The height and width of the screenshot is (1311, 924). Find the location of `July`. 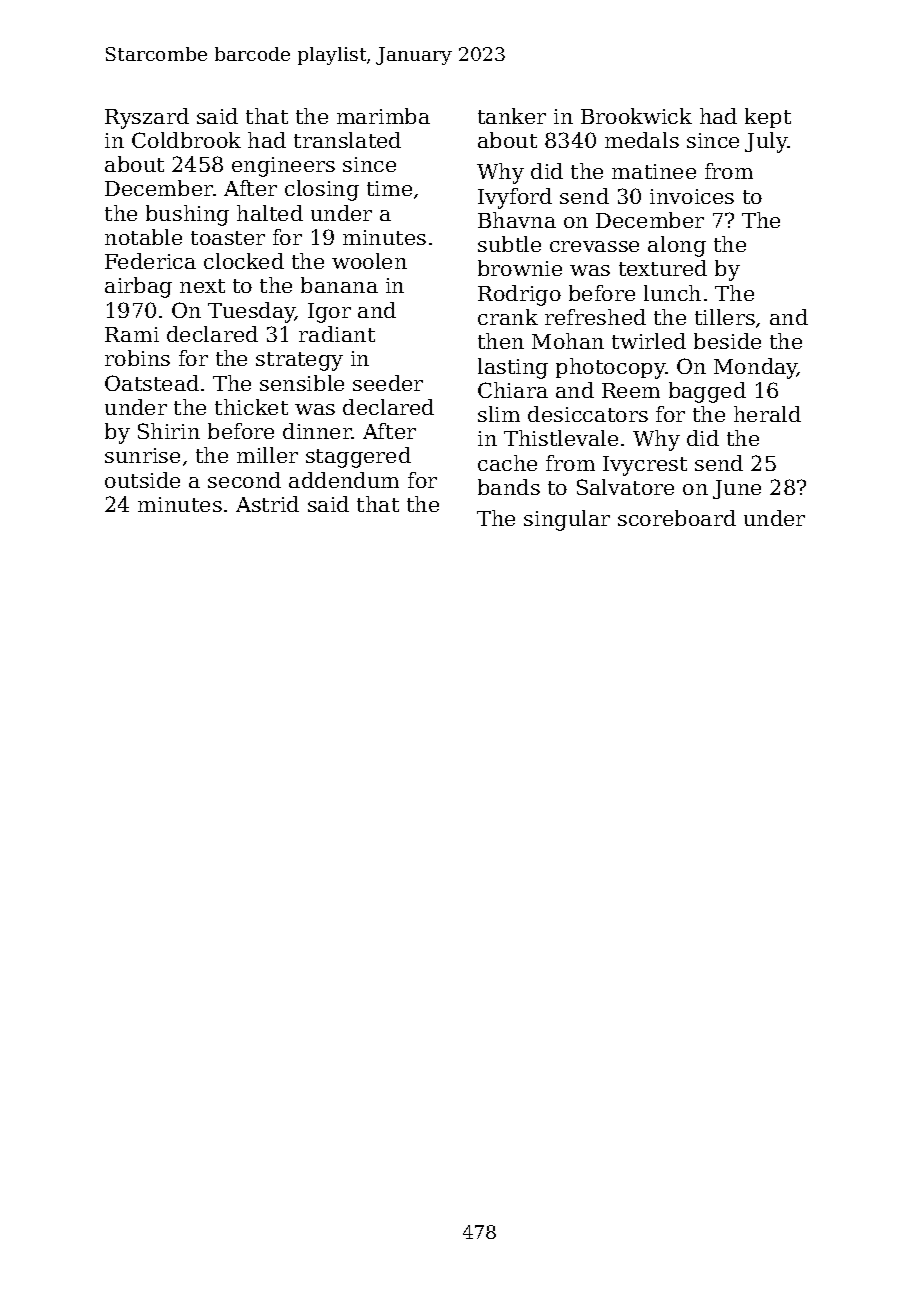

July is located at coordinates (766, 142).
